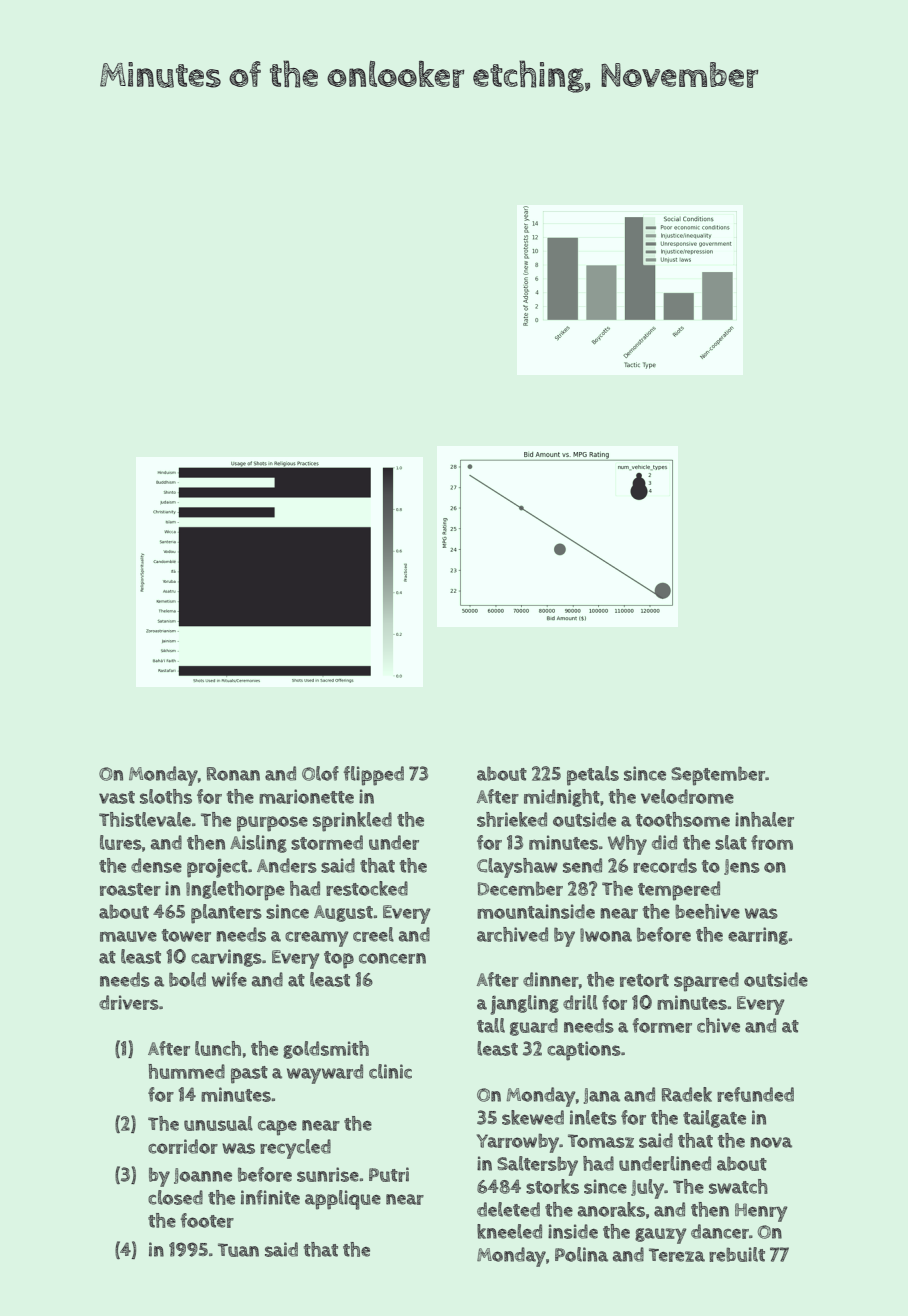  Describe the element at coordinates (295, 1149) in the screenshot. I see `recycled` at that location.
